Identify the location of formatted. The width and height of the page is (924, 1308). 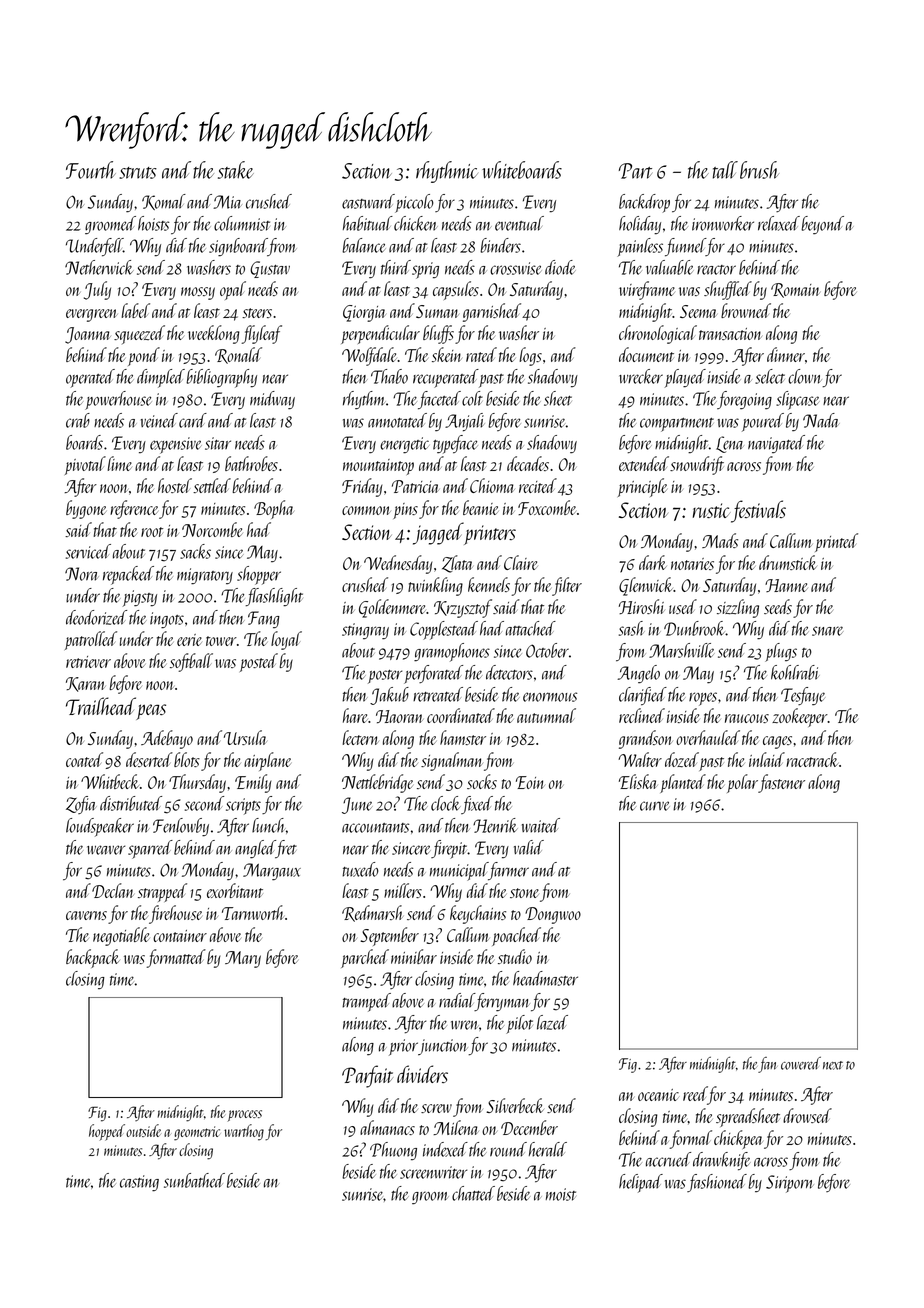
(176, 958).
